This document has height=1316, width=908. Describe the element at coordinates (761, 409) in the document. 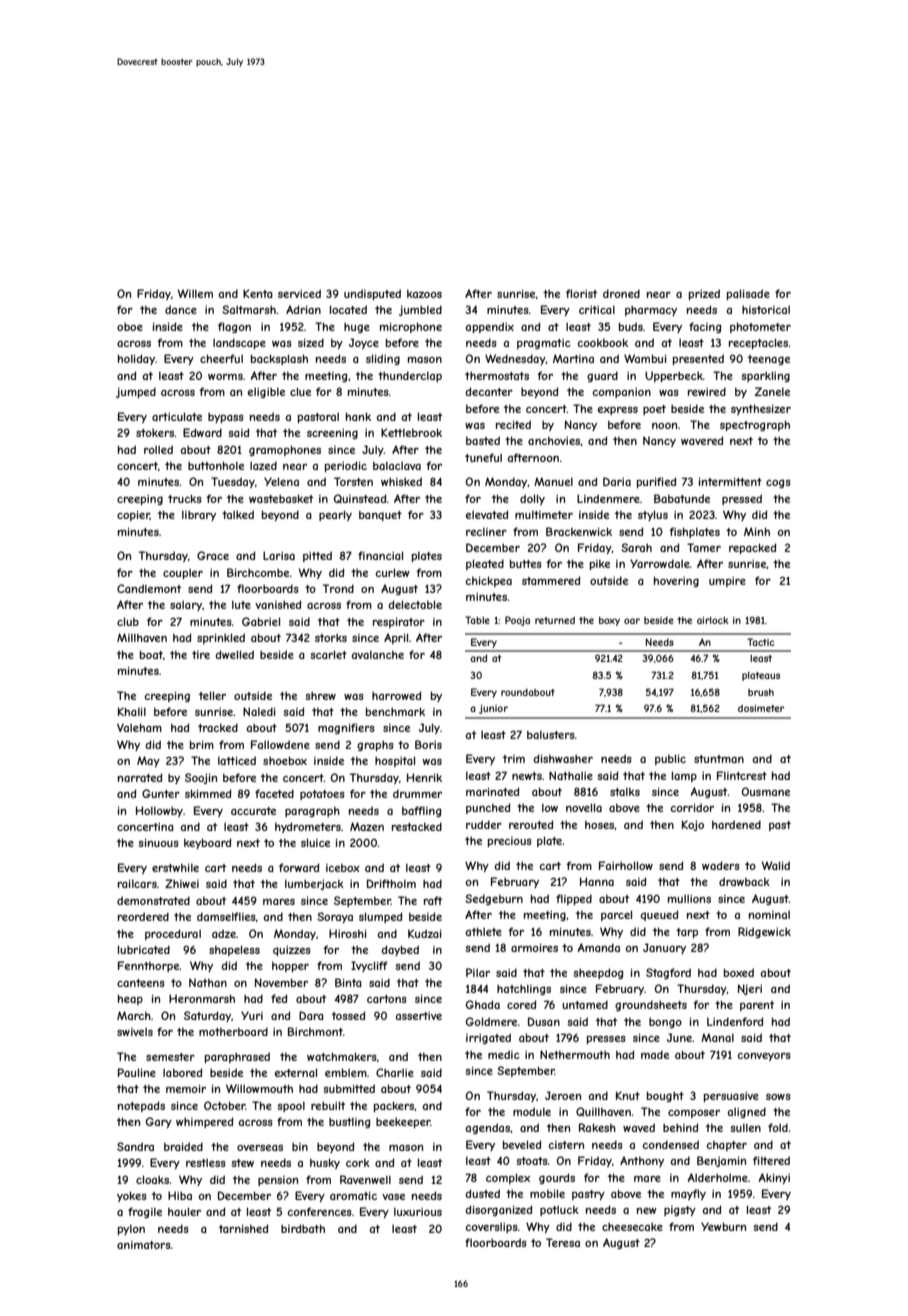

I see `synthesizer` at that location.
